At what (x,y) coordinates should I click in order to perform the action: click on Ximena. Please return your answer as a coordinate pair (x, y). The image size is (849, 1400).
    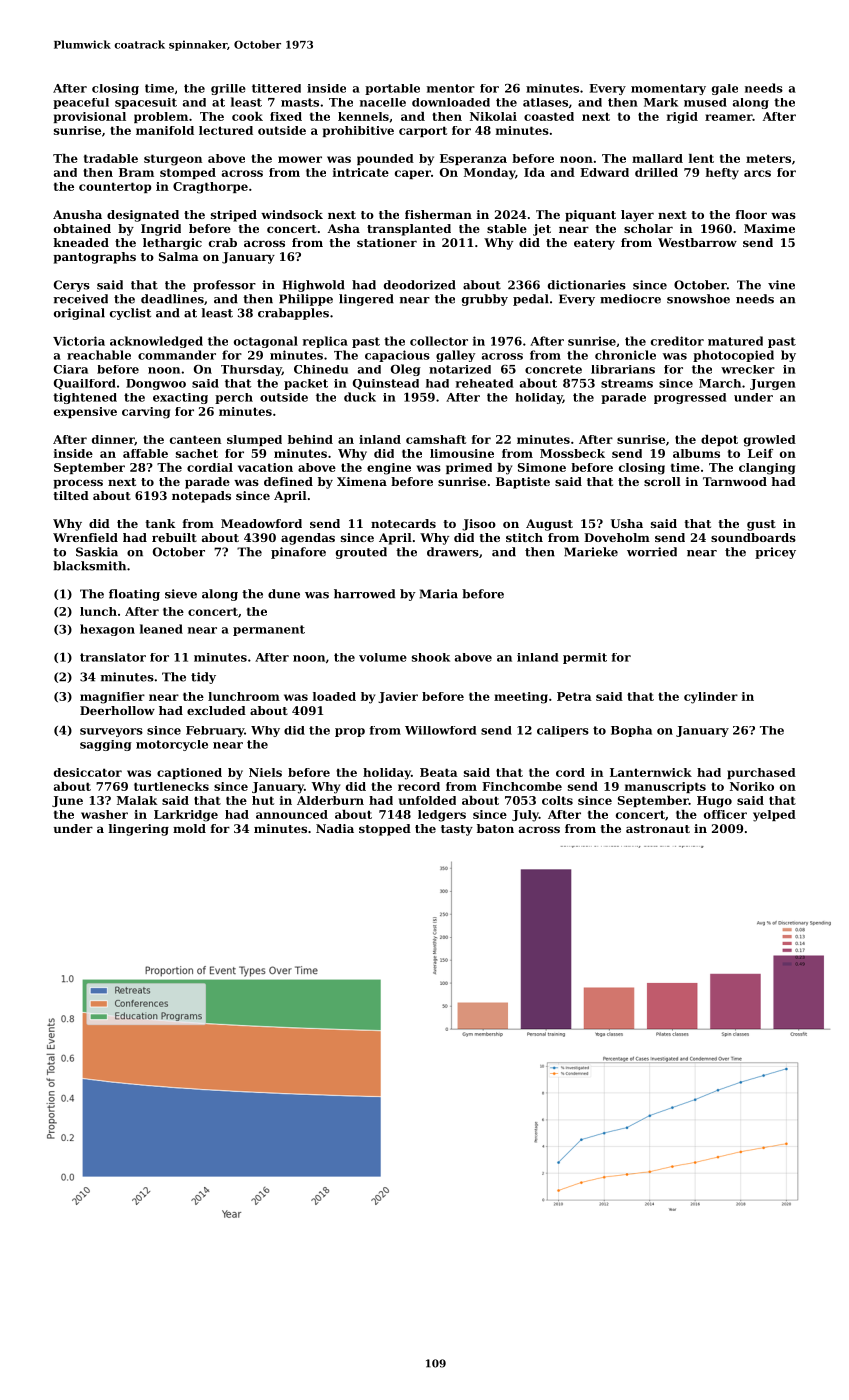
    Looking at the image, I should click on (362, 481).
